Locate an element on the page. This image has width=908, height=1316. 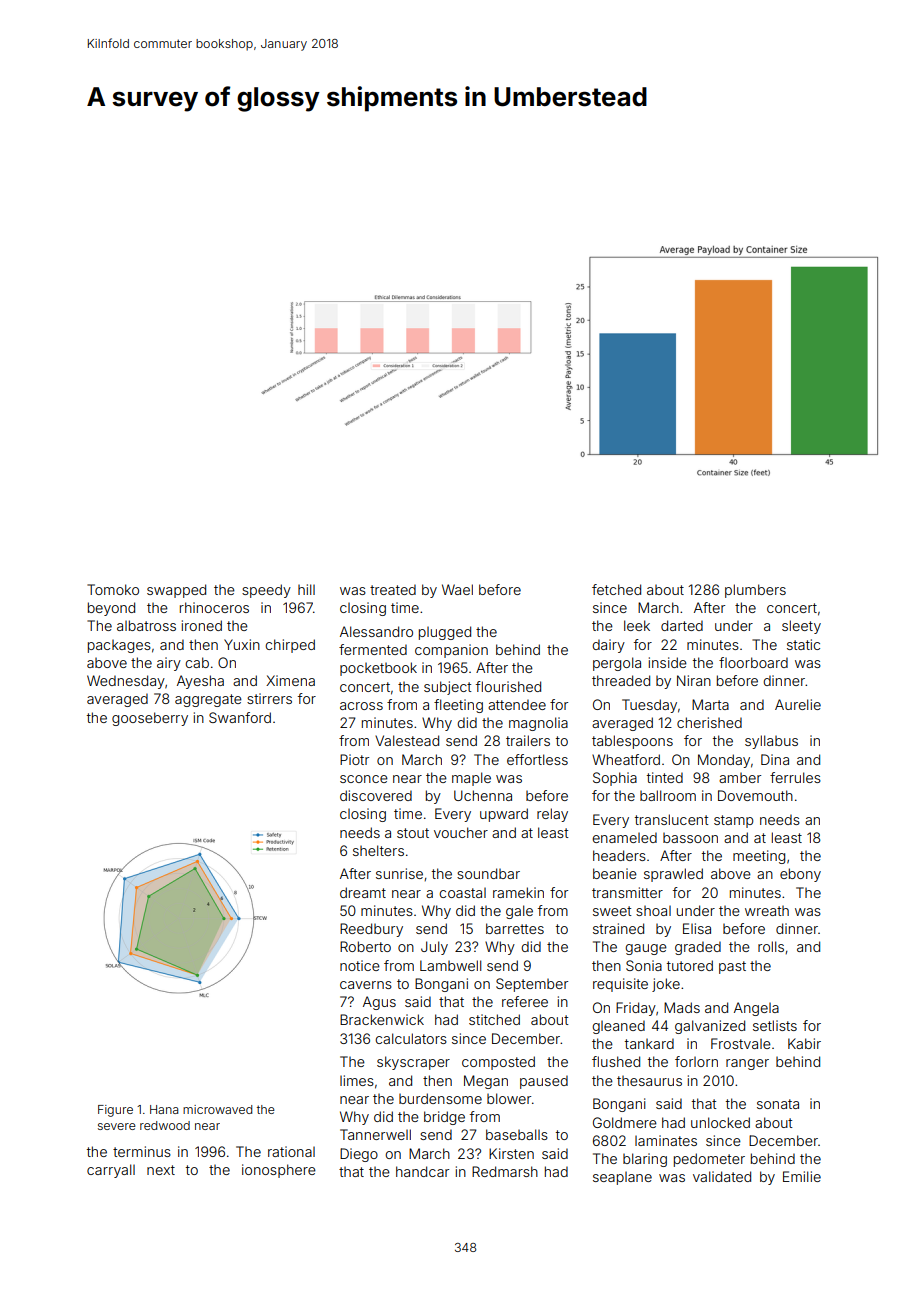
pocketbook is located at coordinates (378, 669).
